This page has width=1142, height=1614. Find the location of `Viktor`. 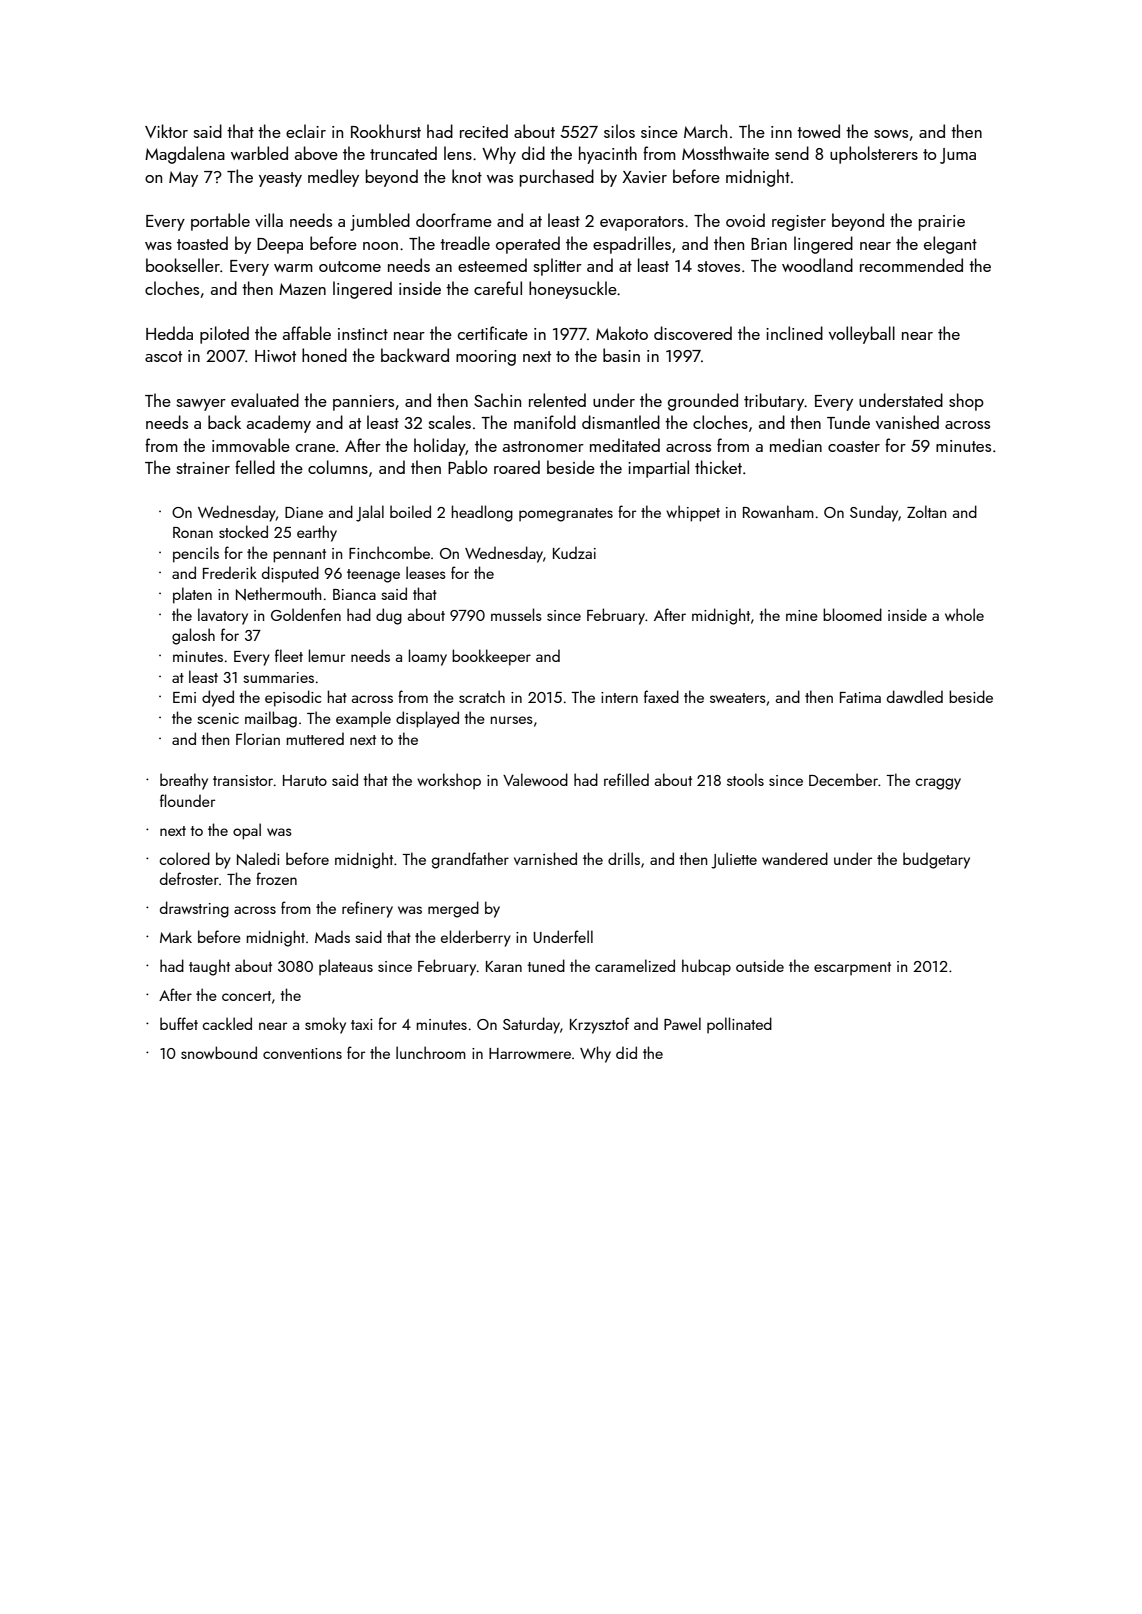

Viktor is located at coordinates (166, 131).
